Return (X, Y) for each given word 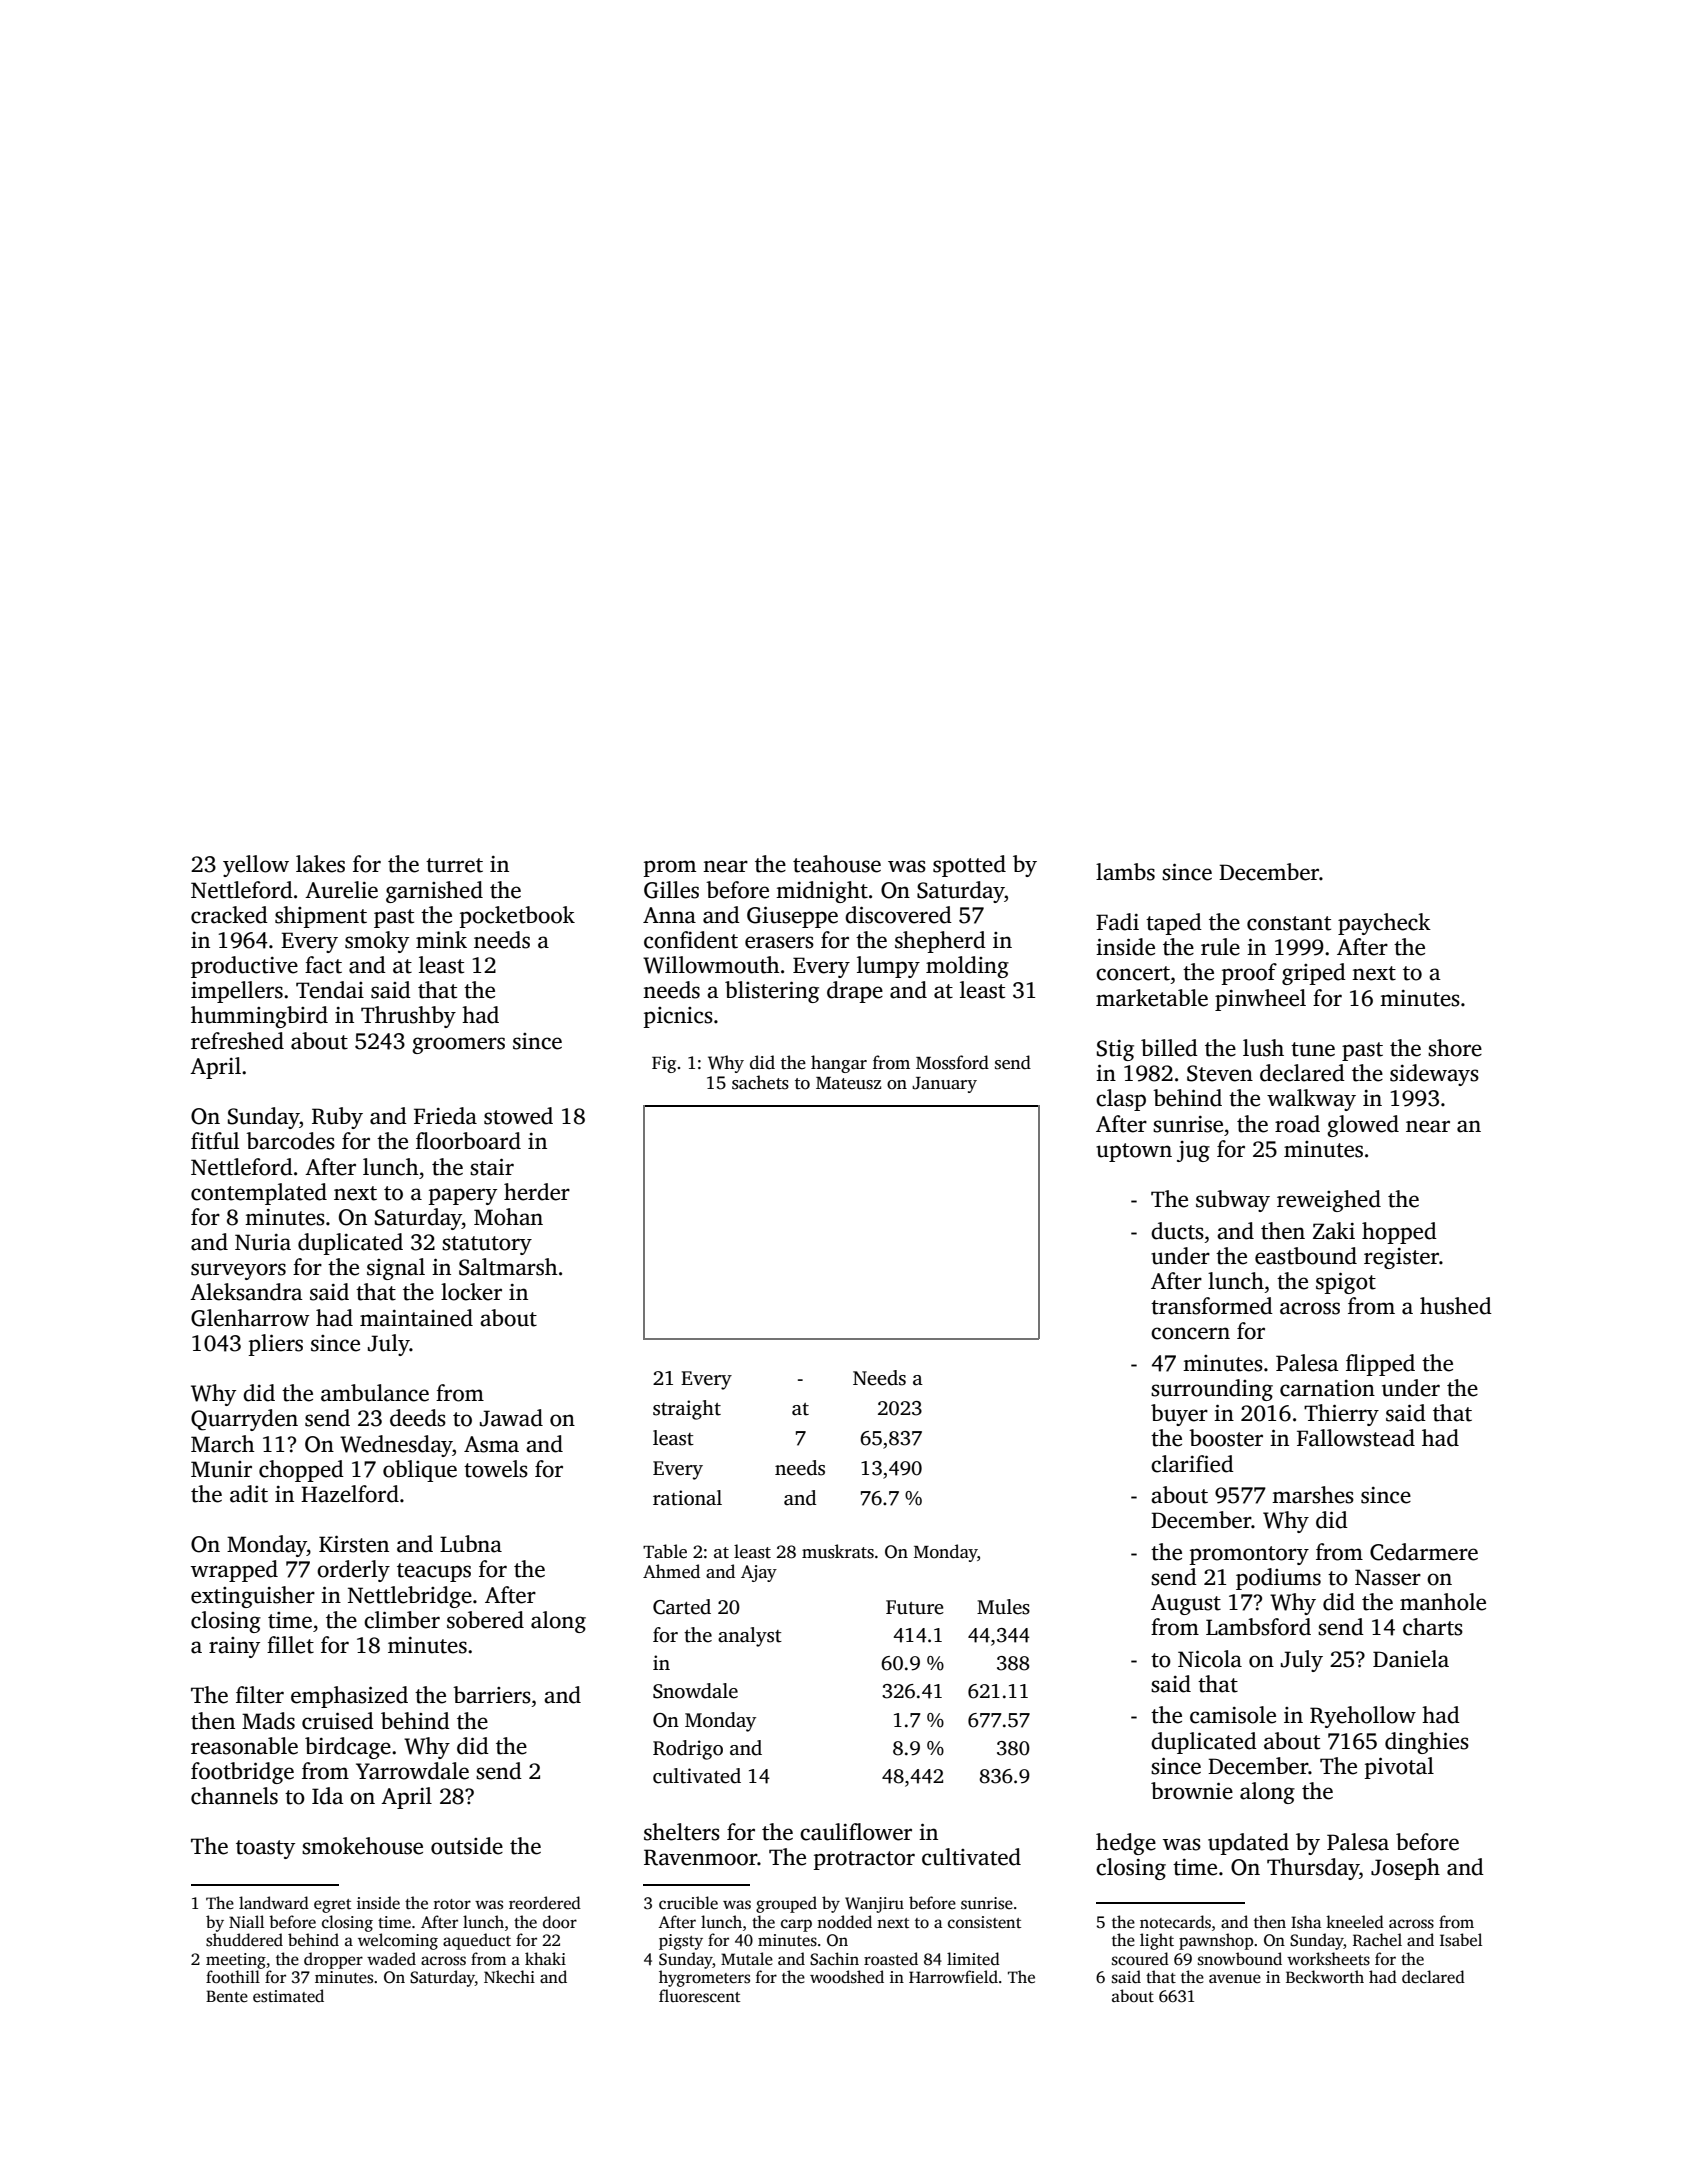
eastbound (1306, 1256)
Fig (664, 1064)
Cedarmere (1424, 1552)
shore (1455, 1048)
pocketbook (517, 917)
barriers (492, 1695)
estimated (288, 1996)
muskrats (838, 1551)
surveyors (238, 1271)
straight (687, 1410)
